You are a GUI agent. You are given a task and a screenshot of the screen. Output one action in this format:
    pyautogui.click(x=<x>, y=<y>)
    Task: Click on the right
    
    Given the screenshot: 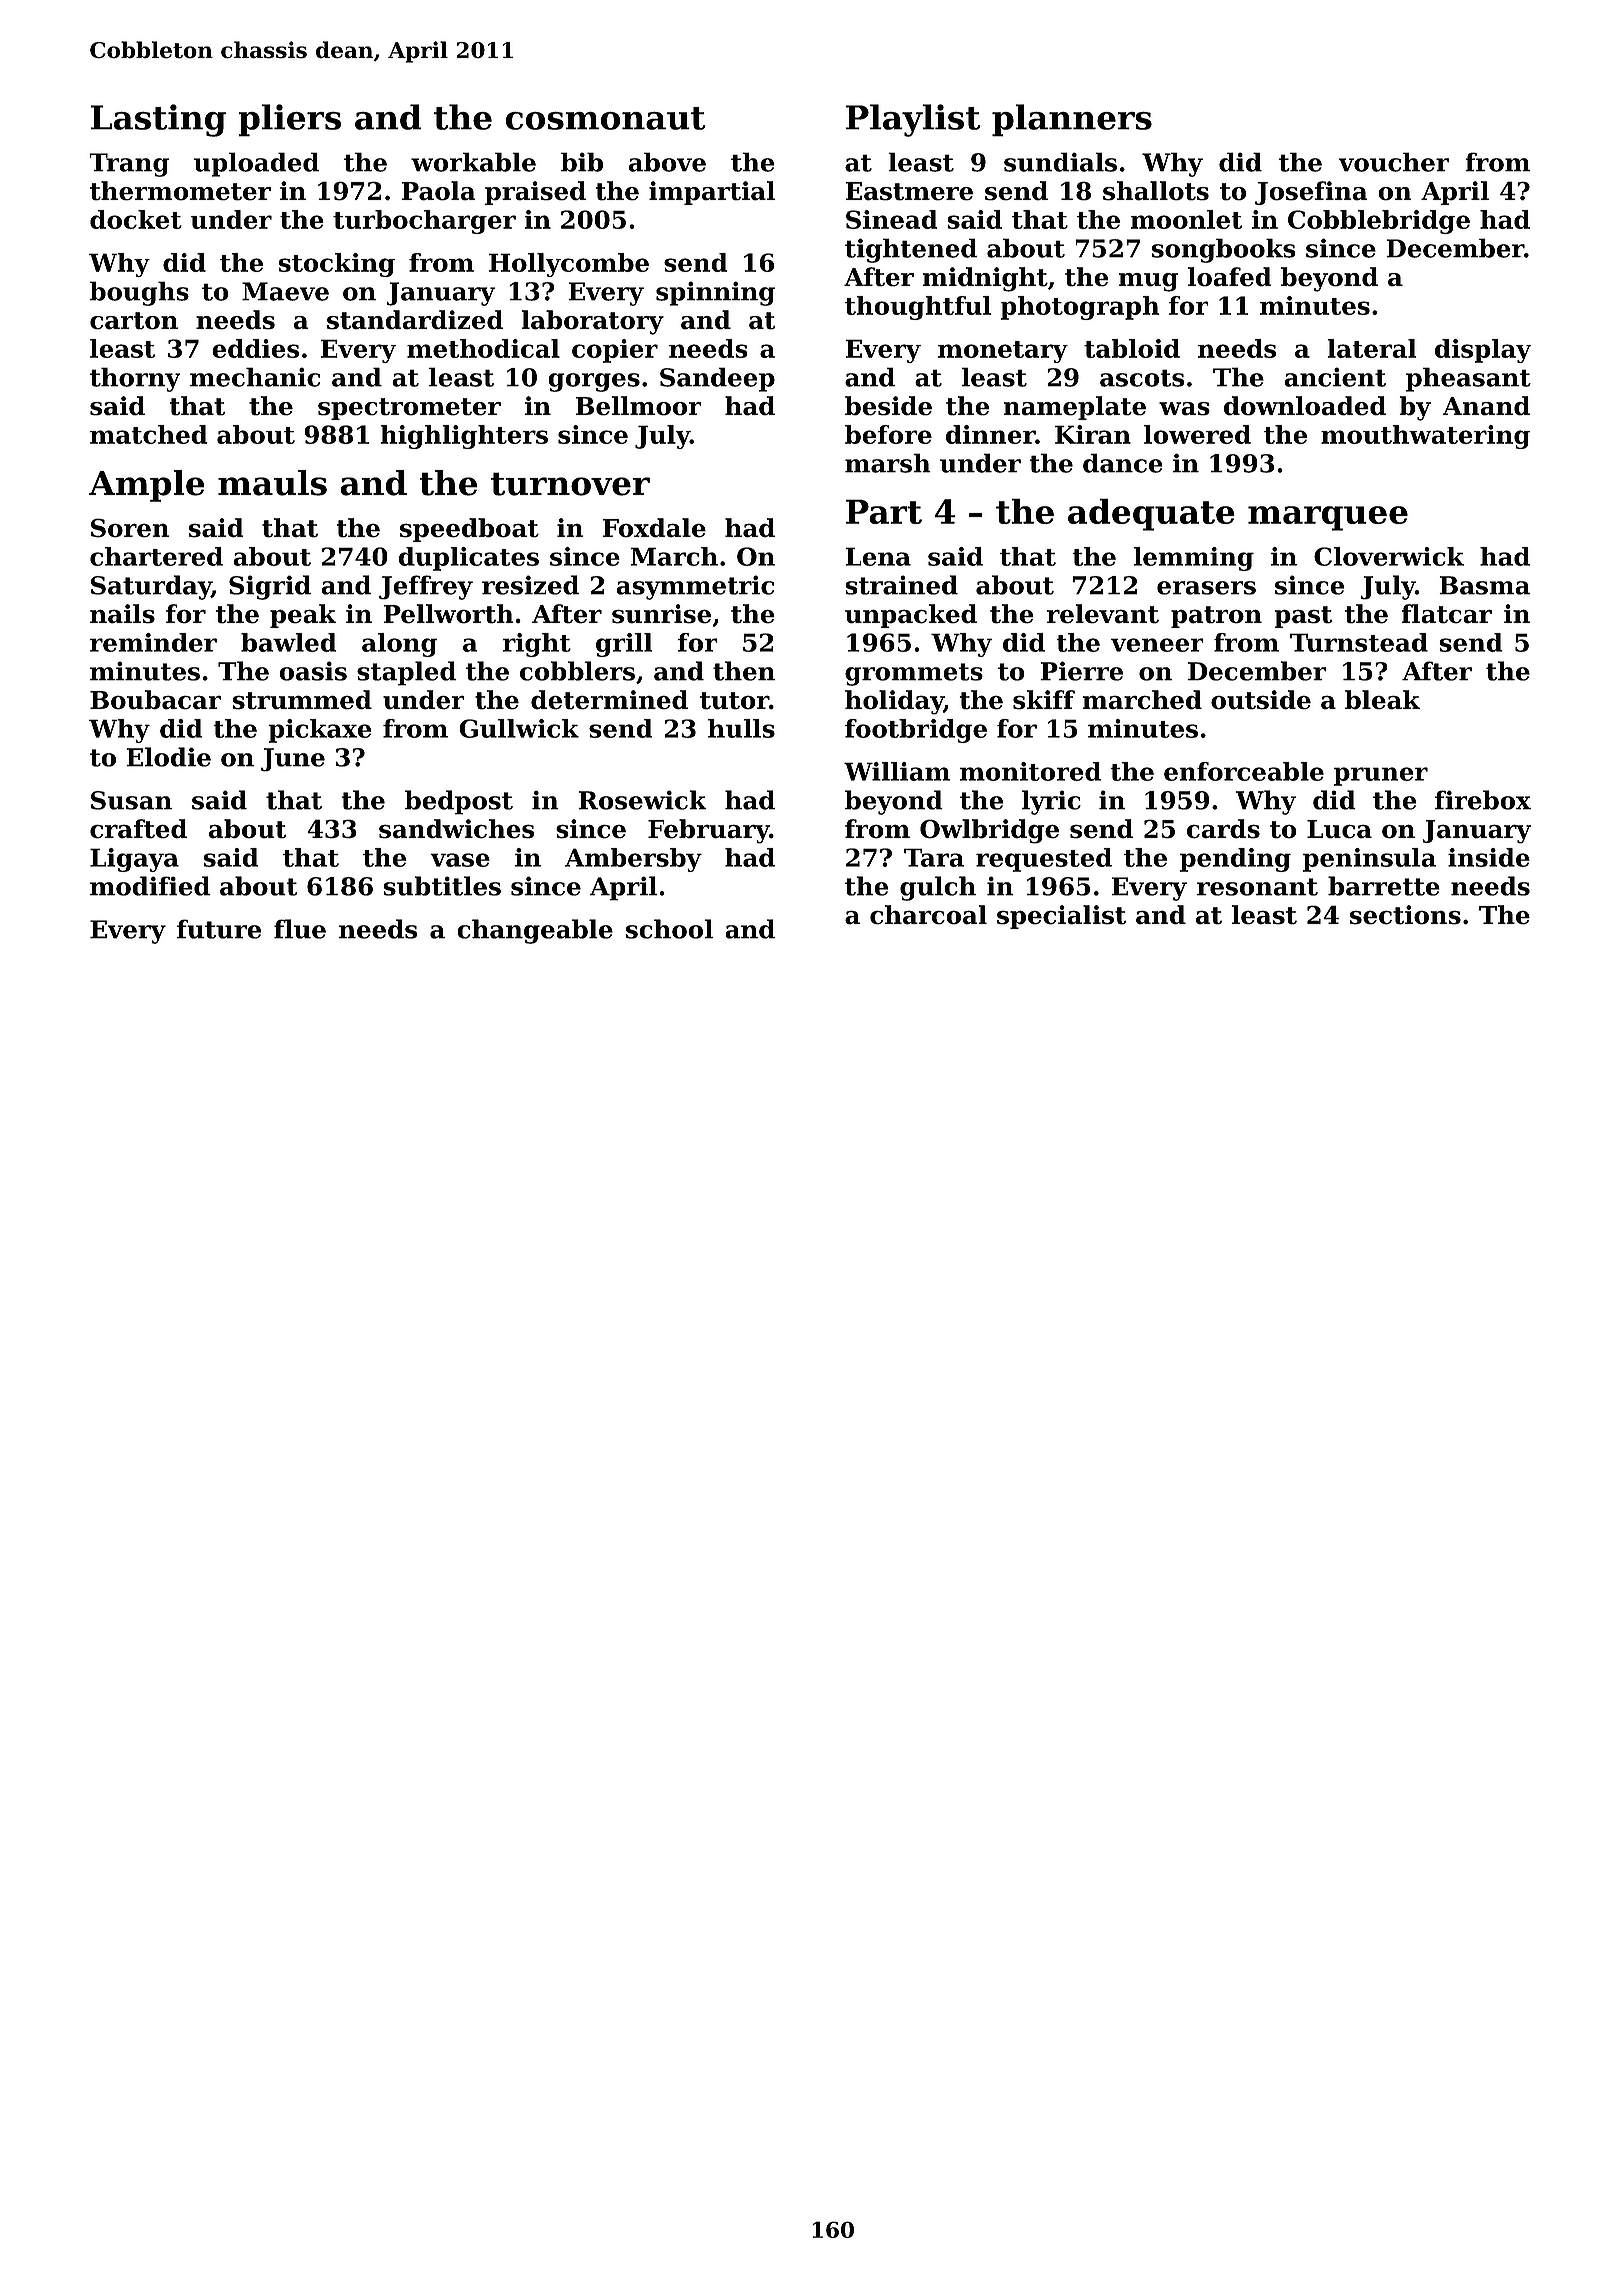 What is the action you would take?
    pyautogui.click(x=537, y=645)
